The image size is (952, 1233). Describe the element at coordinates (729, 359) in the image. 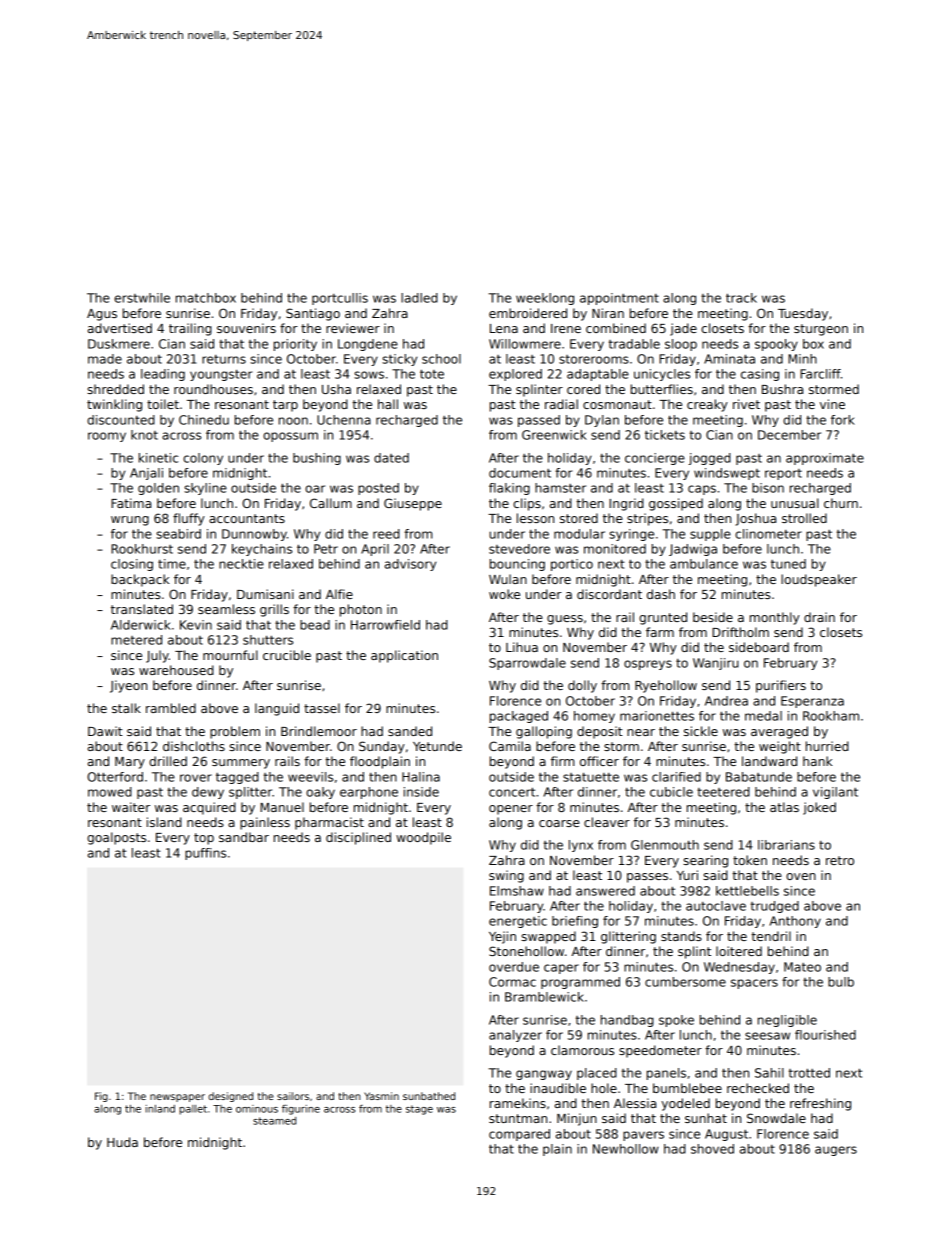

I see `Aminata` at that location.
